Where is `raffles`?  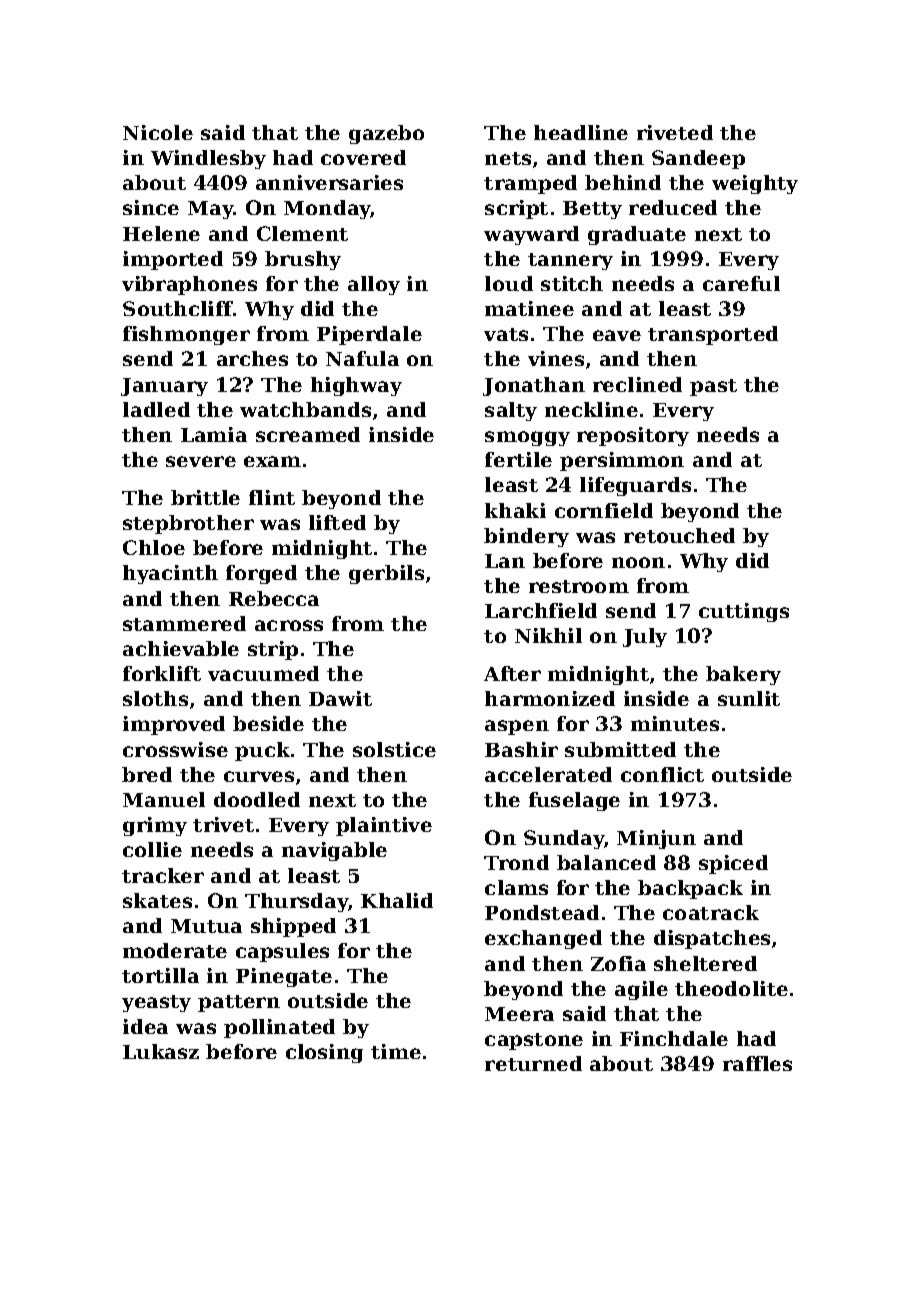 raffles is located at coordinates (757, 1063).
